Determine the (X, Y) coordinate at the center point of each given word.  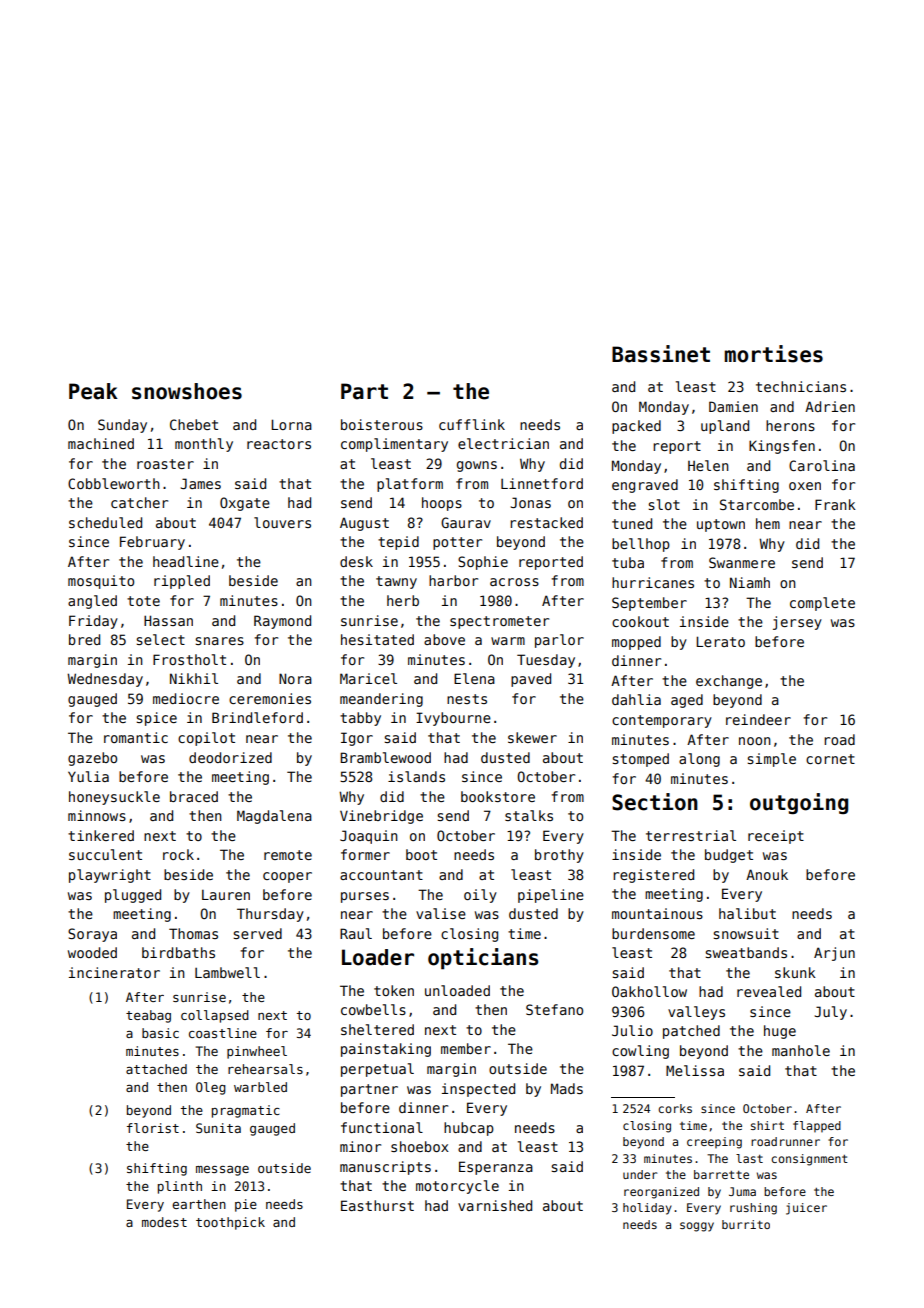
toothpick (230, 1223)
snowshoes (187, 391)
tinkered (101, 835)
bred (84, 639)
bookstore (498, 796)
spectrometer (499, 622)
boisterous (382, 424)
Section (655, 802)
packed (636, 427)
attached (156, 1069)
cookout (640, 621)
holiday (647, 1209)
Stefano (554, 1009)
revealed (769, 991)
